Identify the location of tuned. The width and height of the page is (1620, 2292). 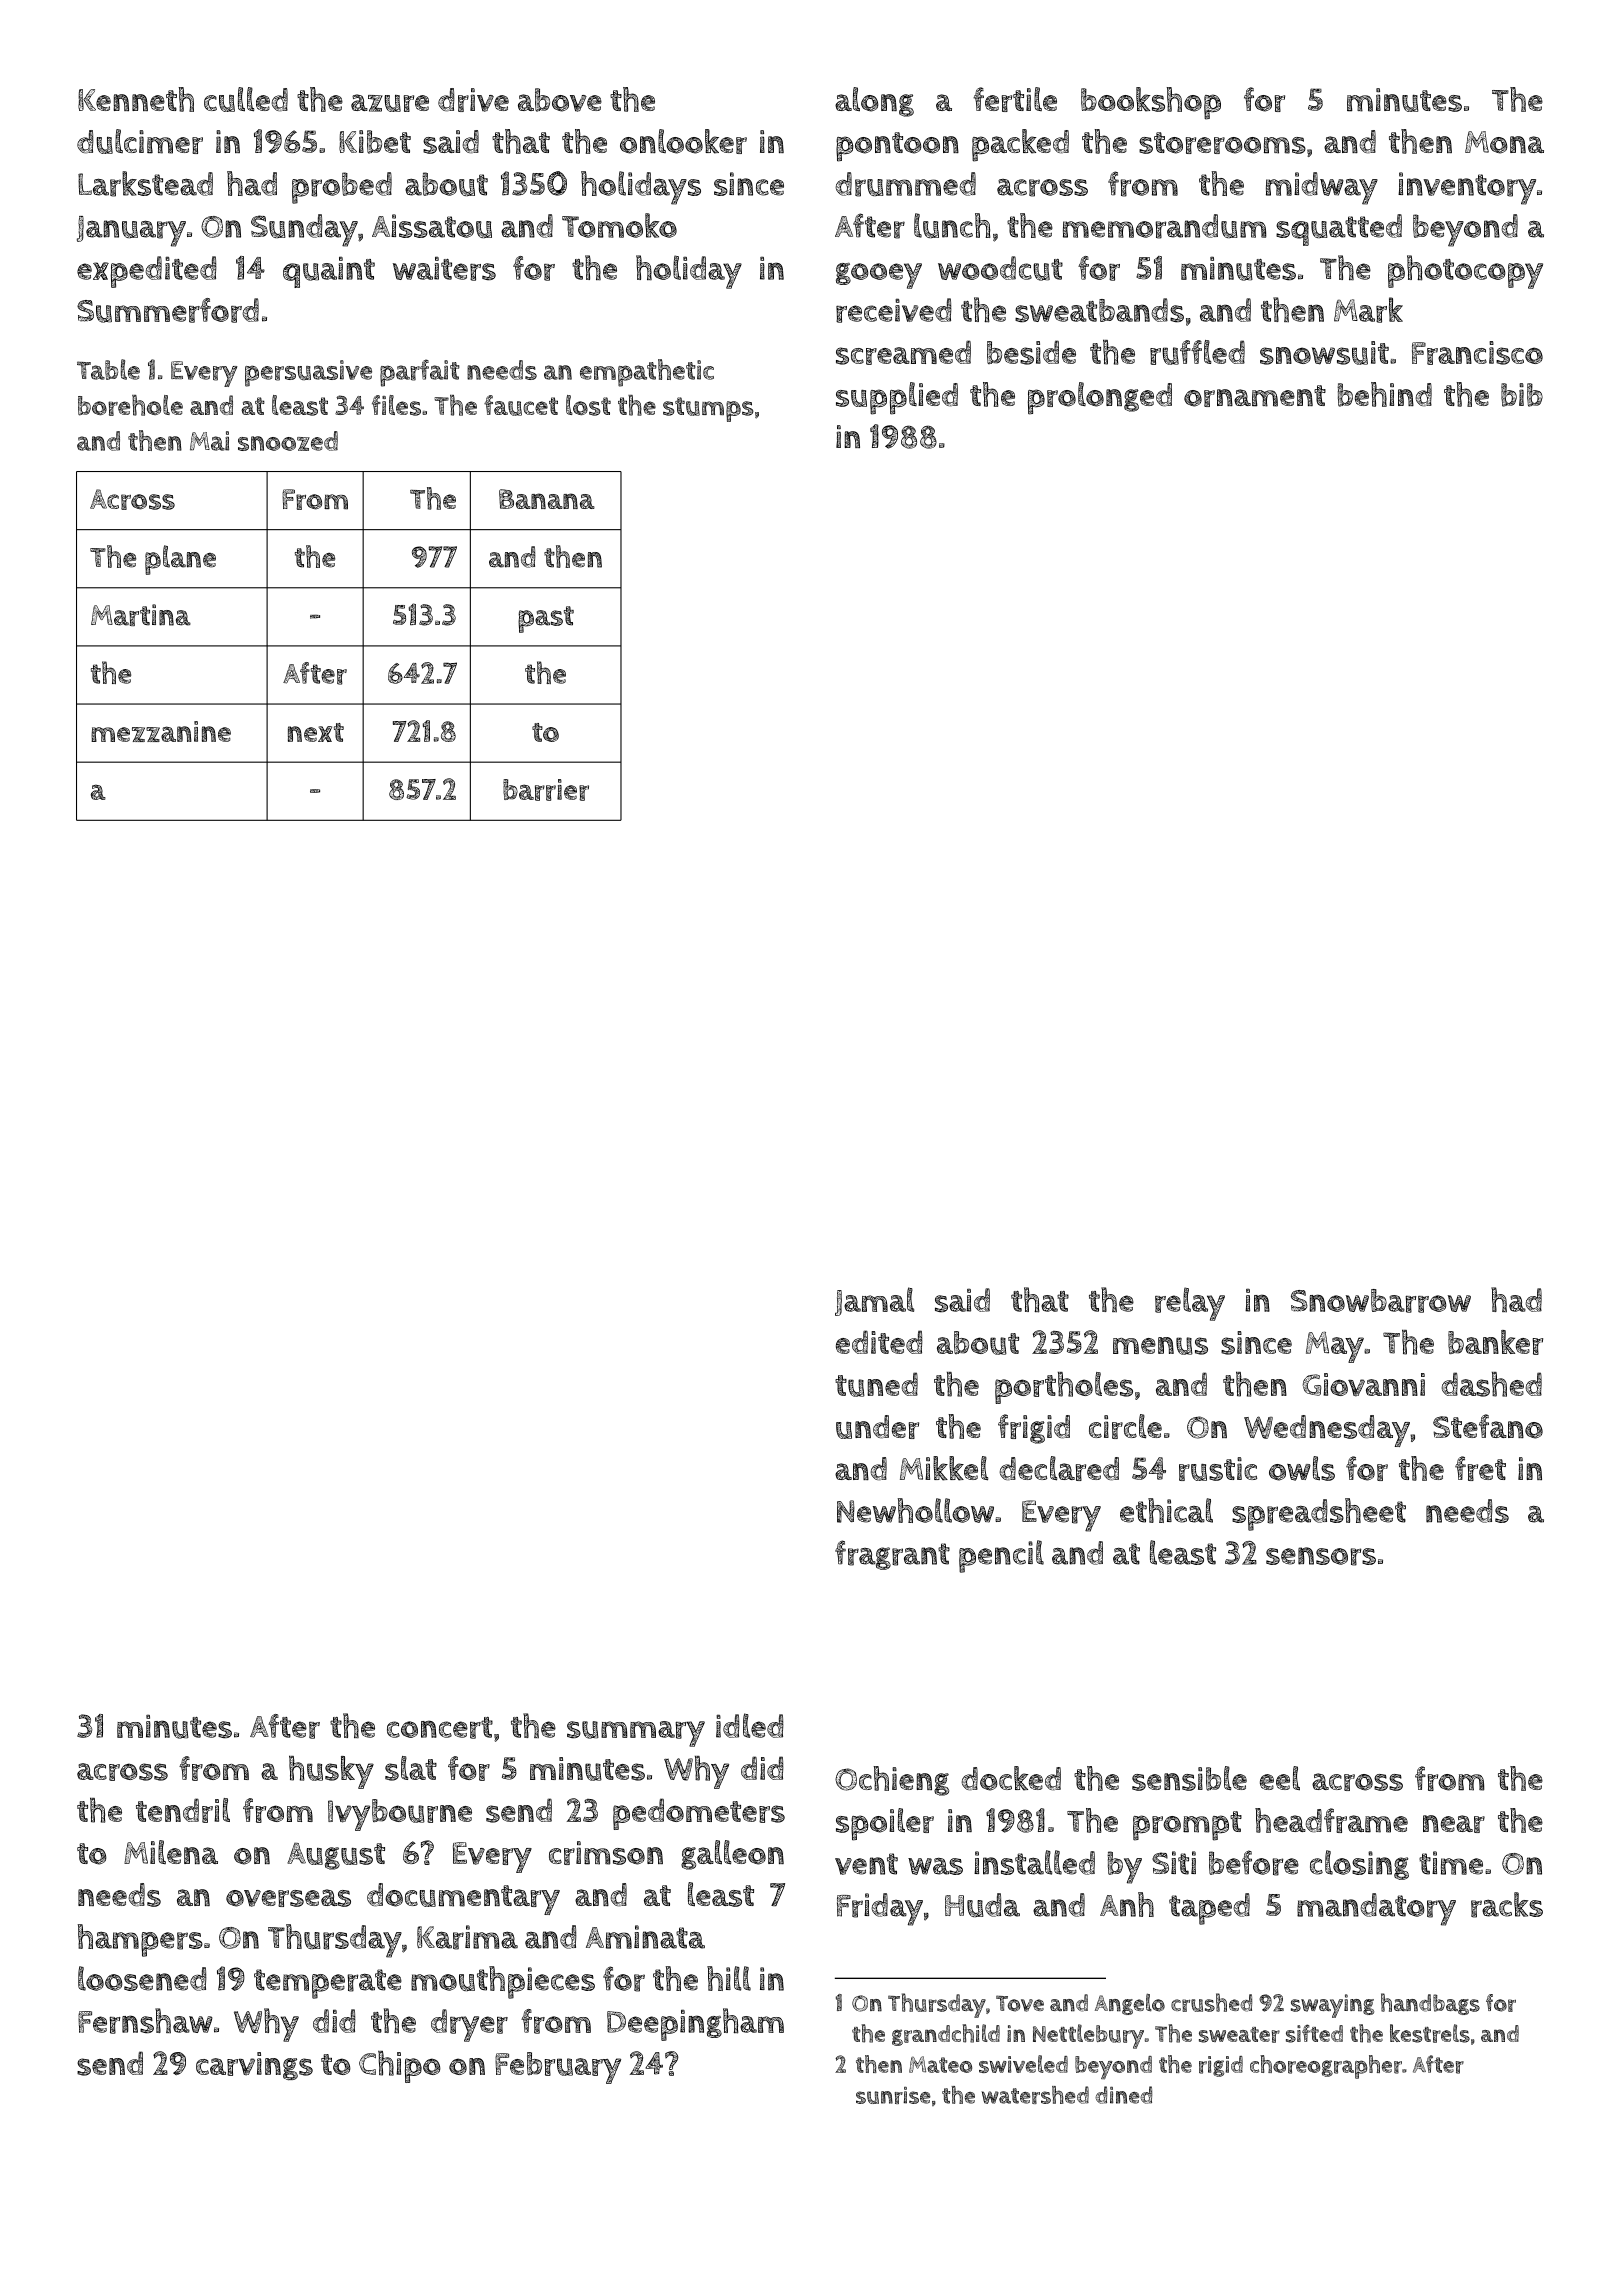
(876, 1384).
